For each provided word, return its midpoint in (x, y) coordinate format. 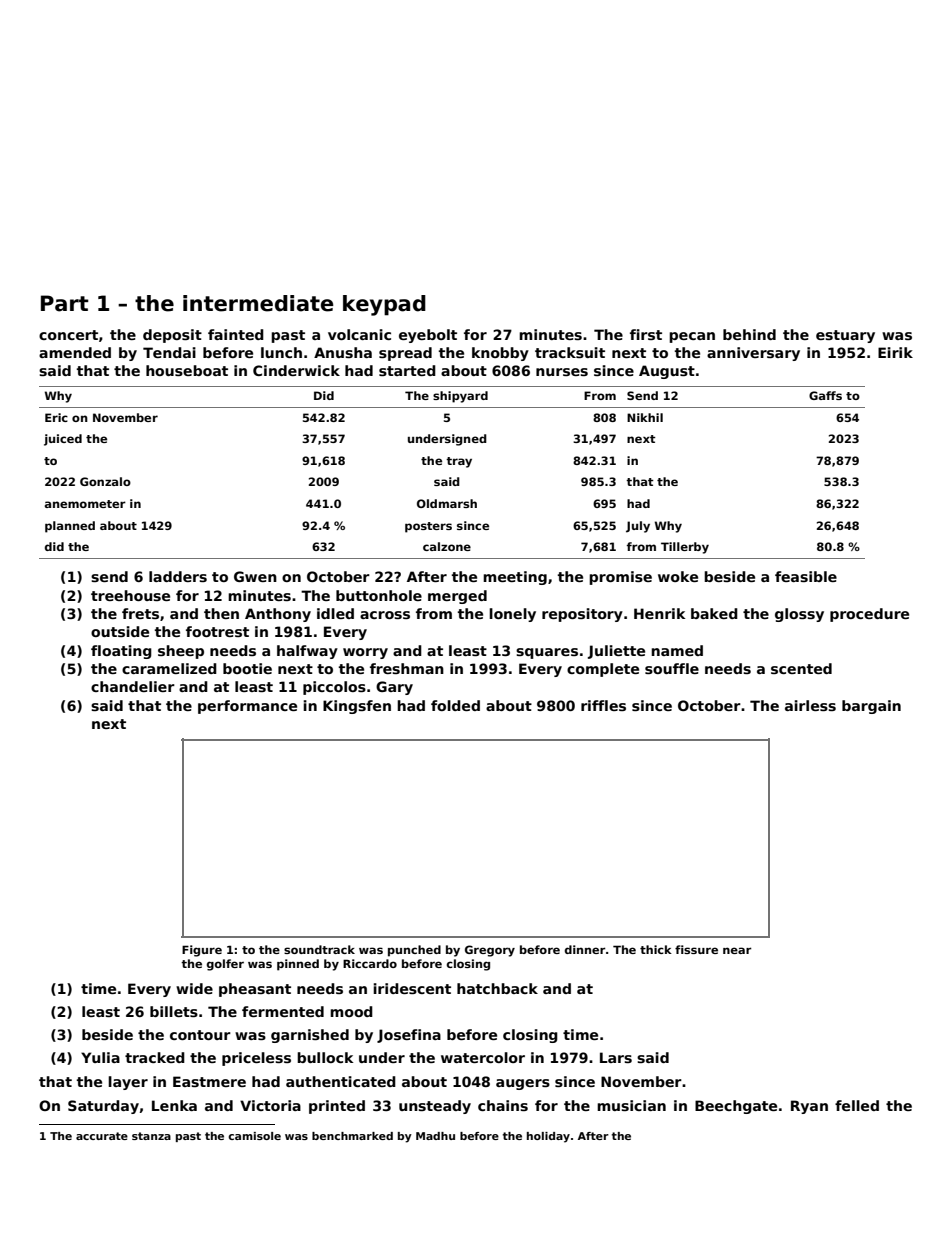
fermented (283, 1011)
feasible (806, 576)
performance (247, 707)
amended (75, 352)
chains (503, 1105)
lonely (512, 615)
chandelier (133, 686)
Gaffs (825, 395)
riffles (603, 705)
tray (459, 462)
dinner (585, 949)
